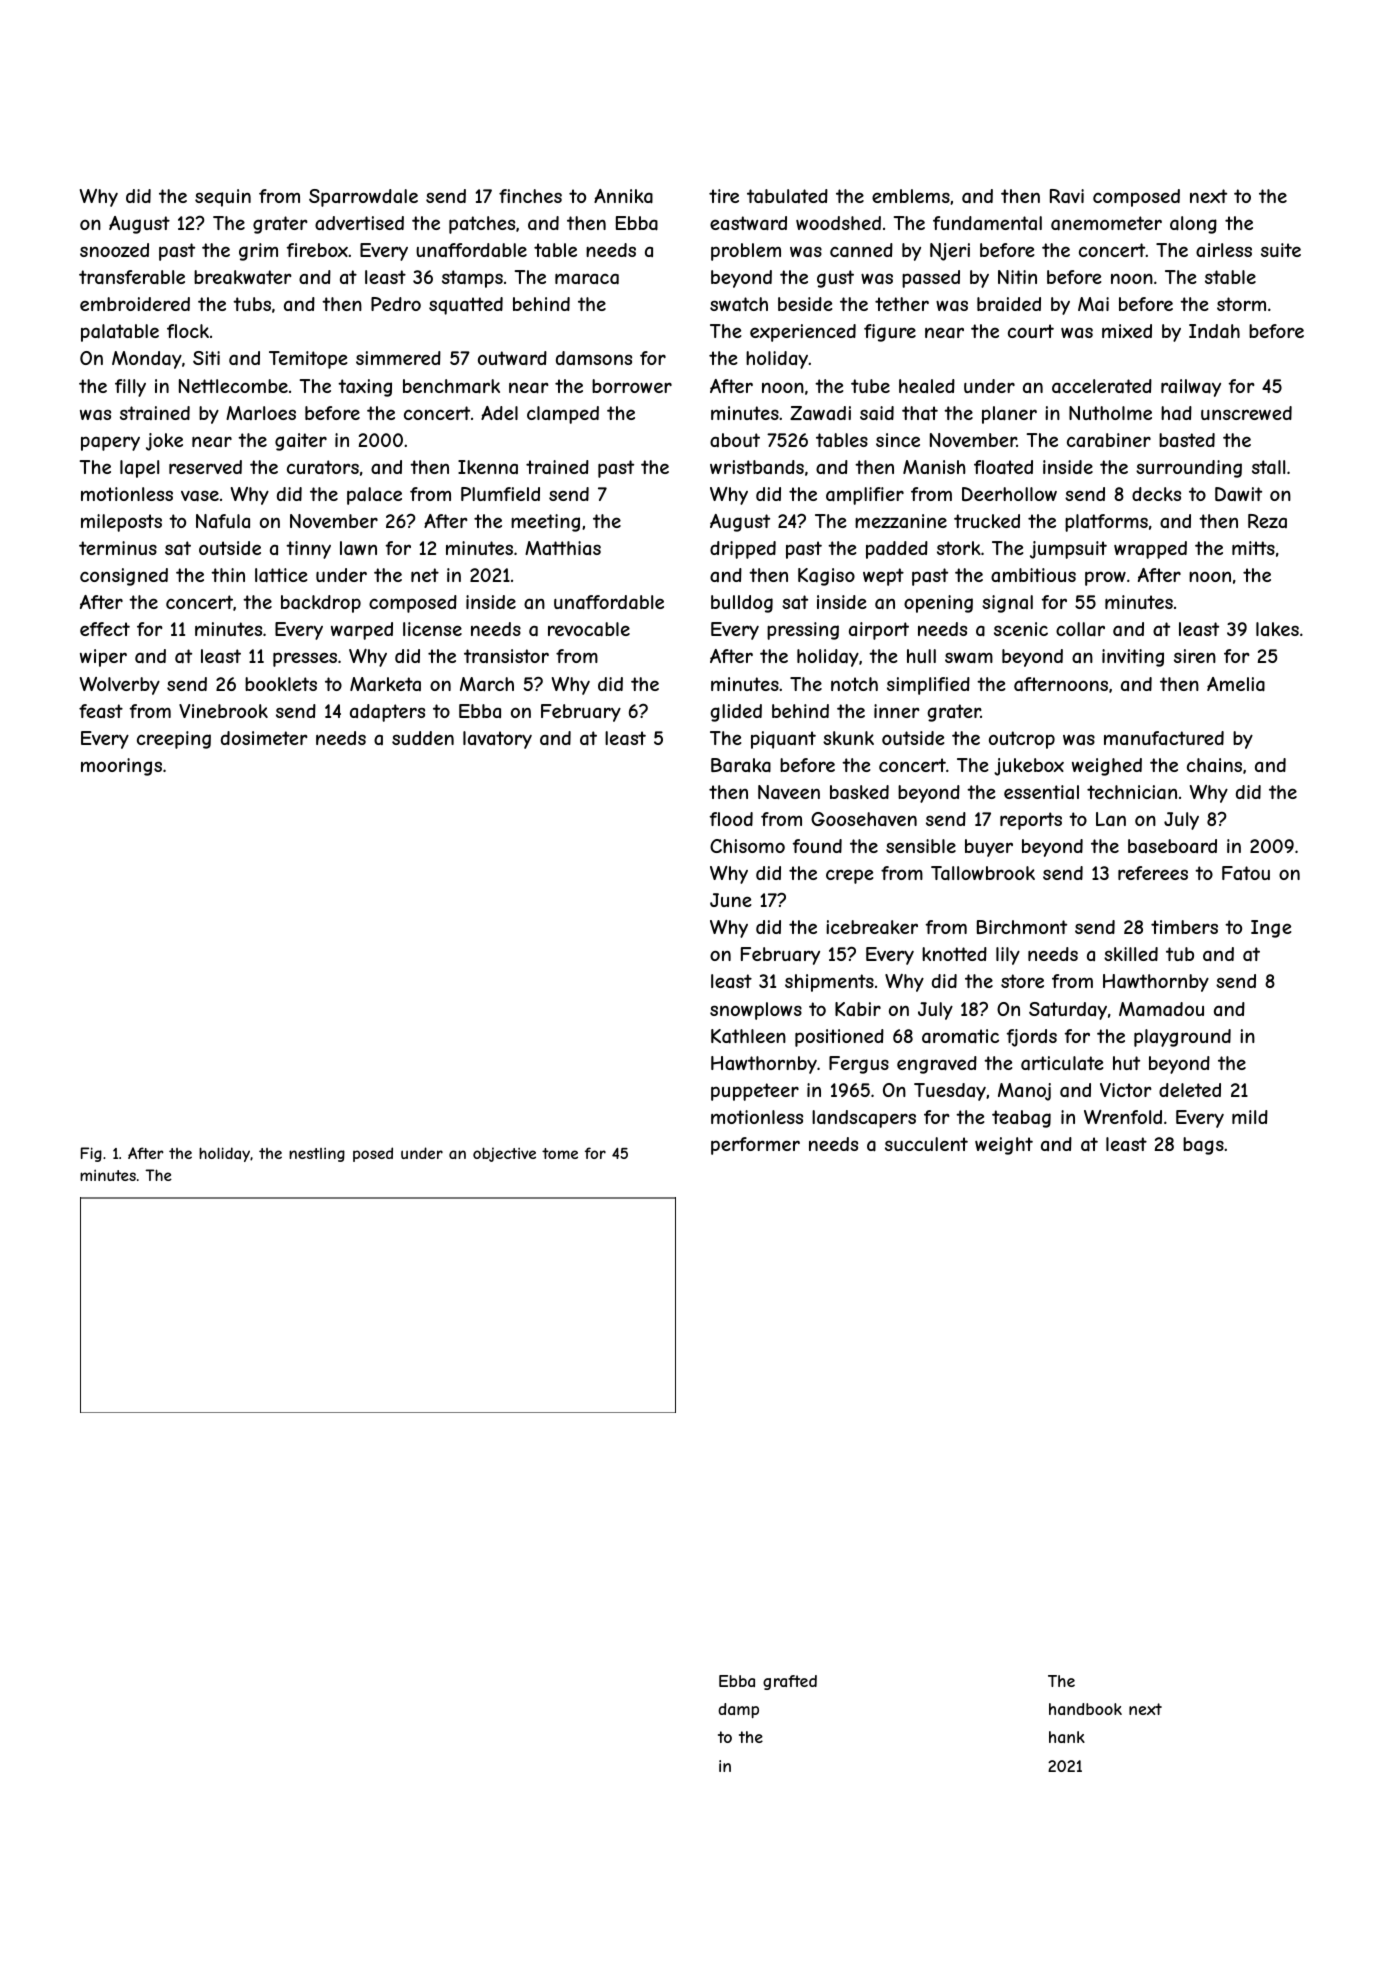  What do you see at coordinates (787, 196) in the document?
I see `tabulated` at bounding box center [787, 196].
